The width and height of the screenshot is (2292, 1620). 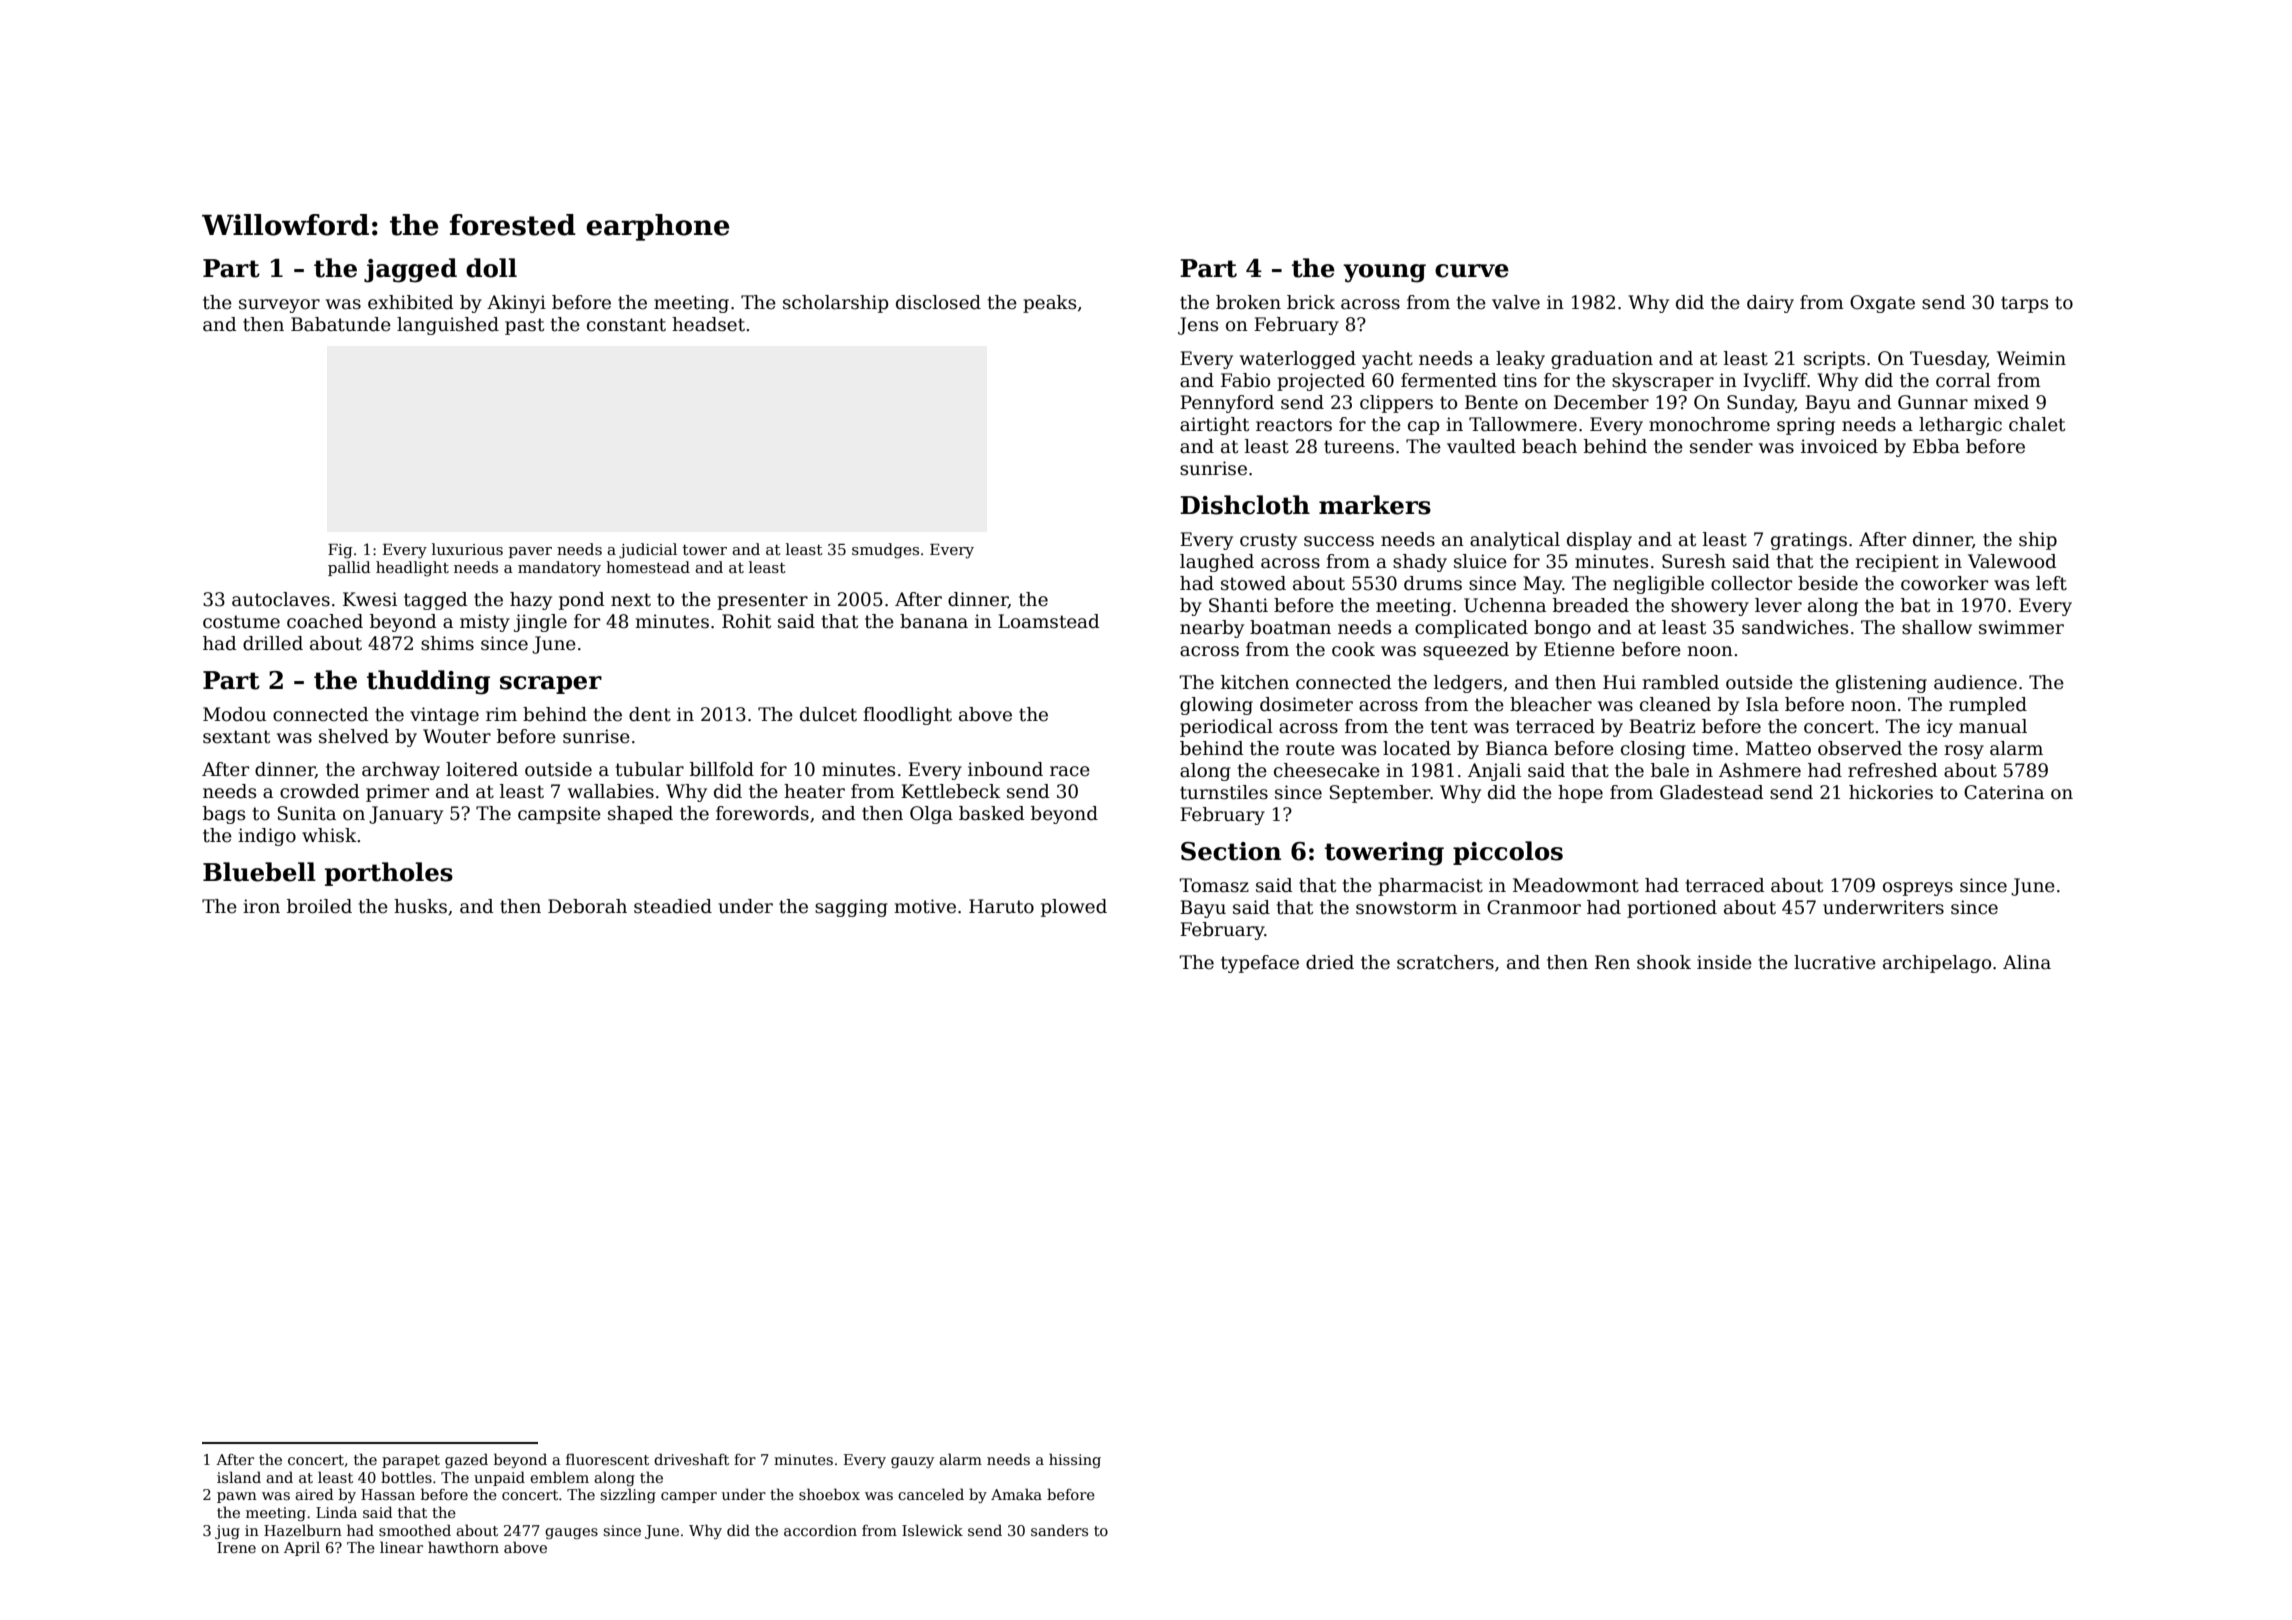 I want to click on doll, so click(x=491, y=268).
